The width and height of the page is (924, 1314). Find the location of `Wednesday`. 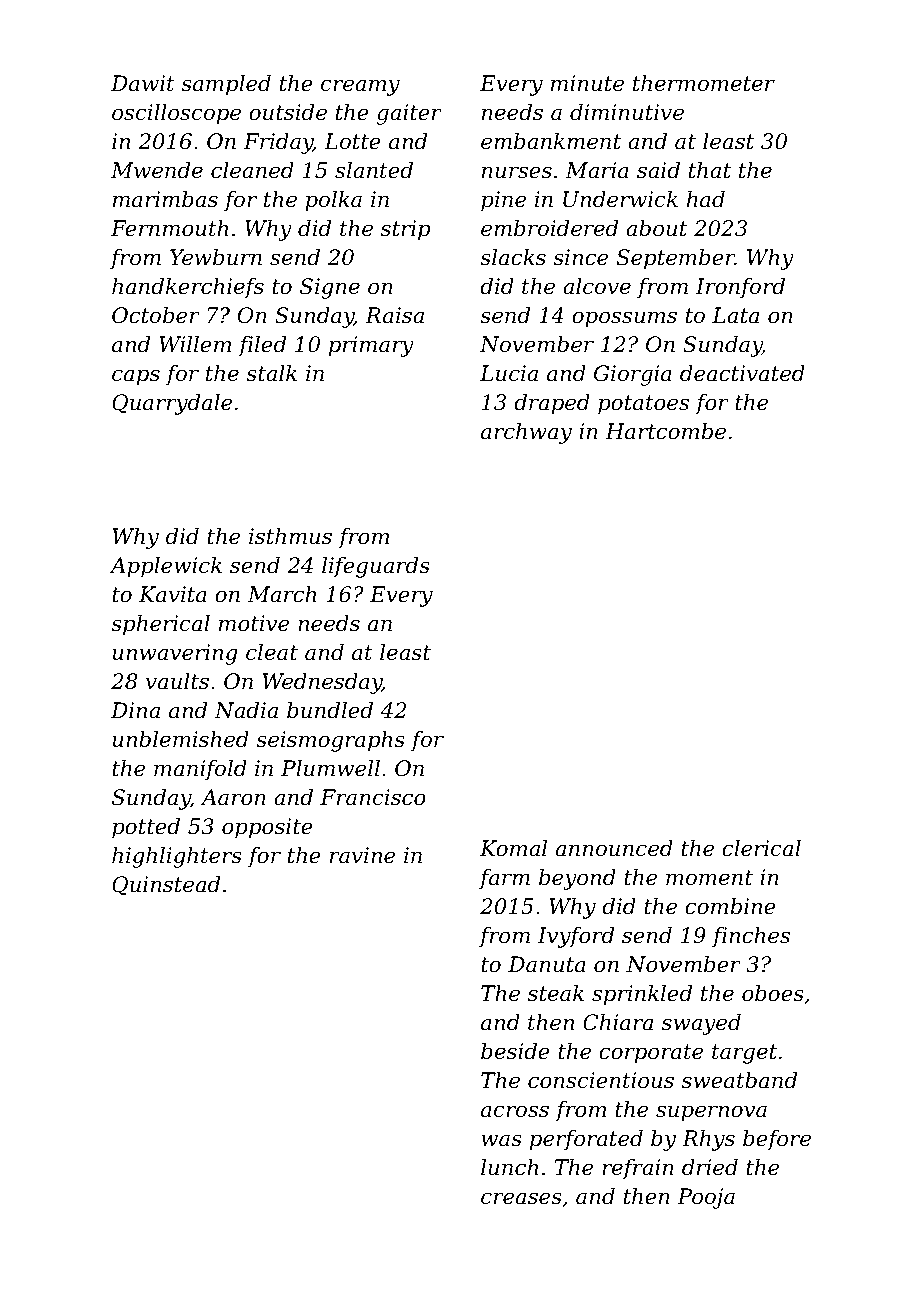

Wednesday is located at coordinates (322, 683).
